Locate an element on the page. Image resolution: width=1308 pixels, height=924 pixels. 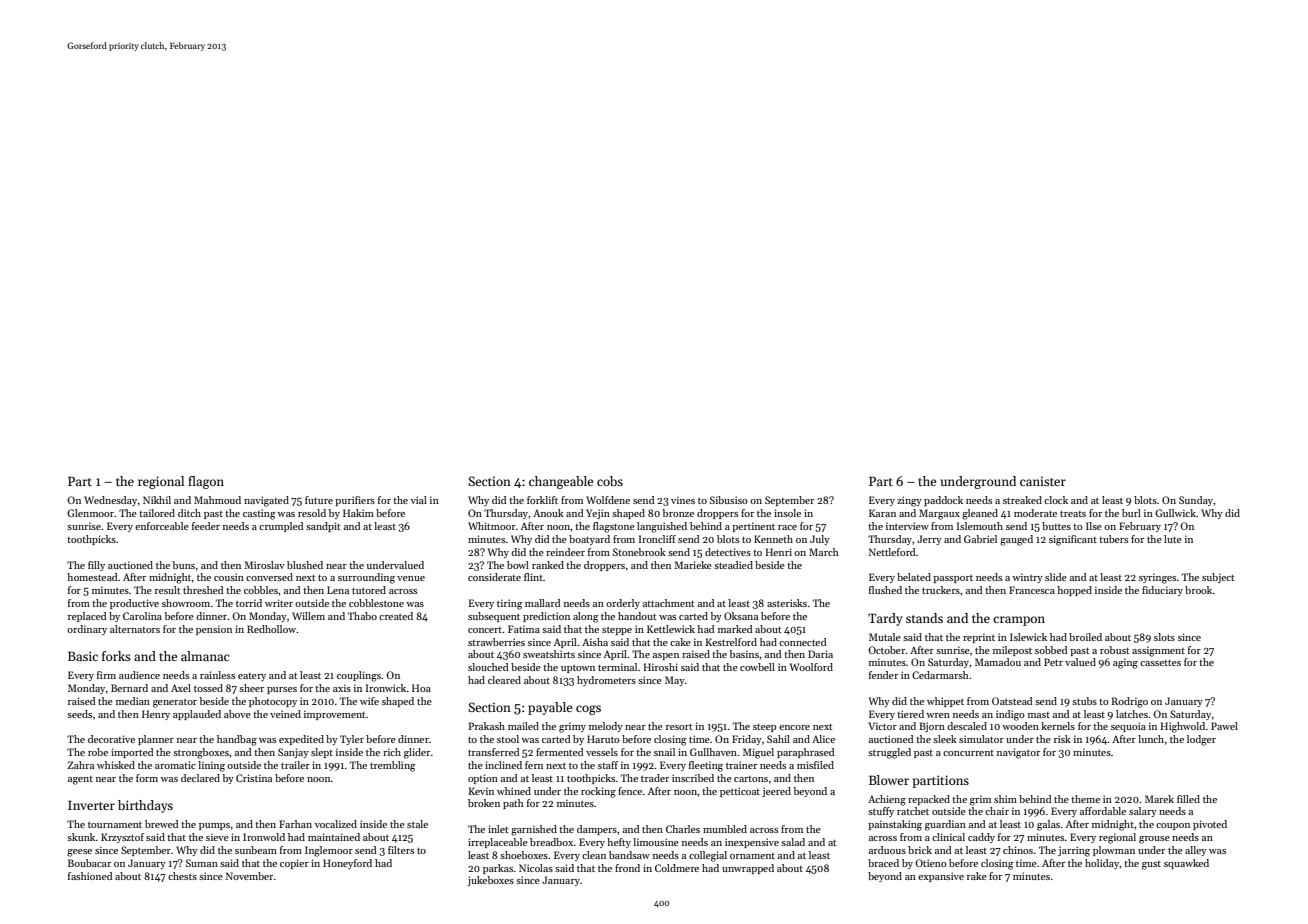
almanac is located at coordinates (205, 656).
